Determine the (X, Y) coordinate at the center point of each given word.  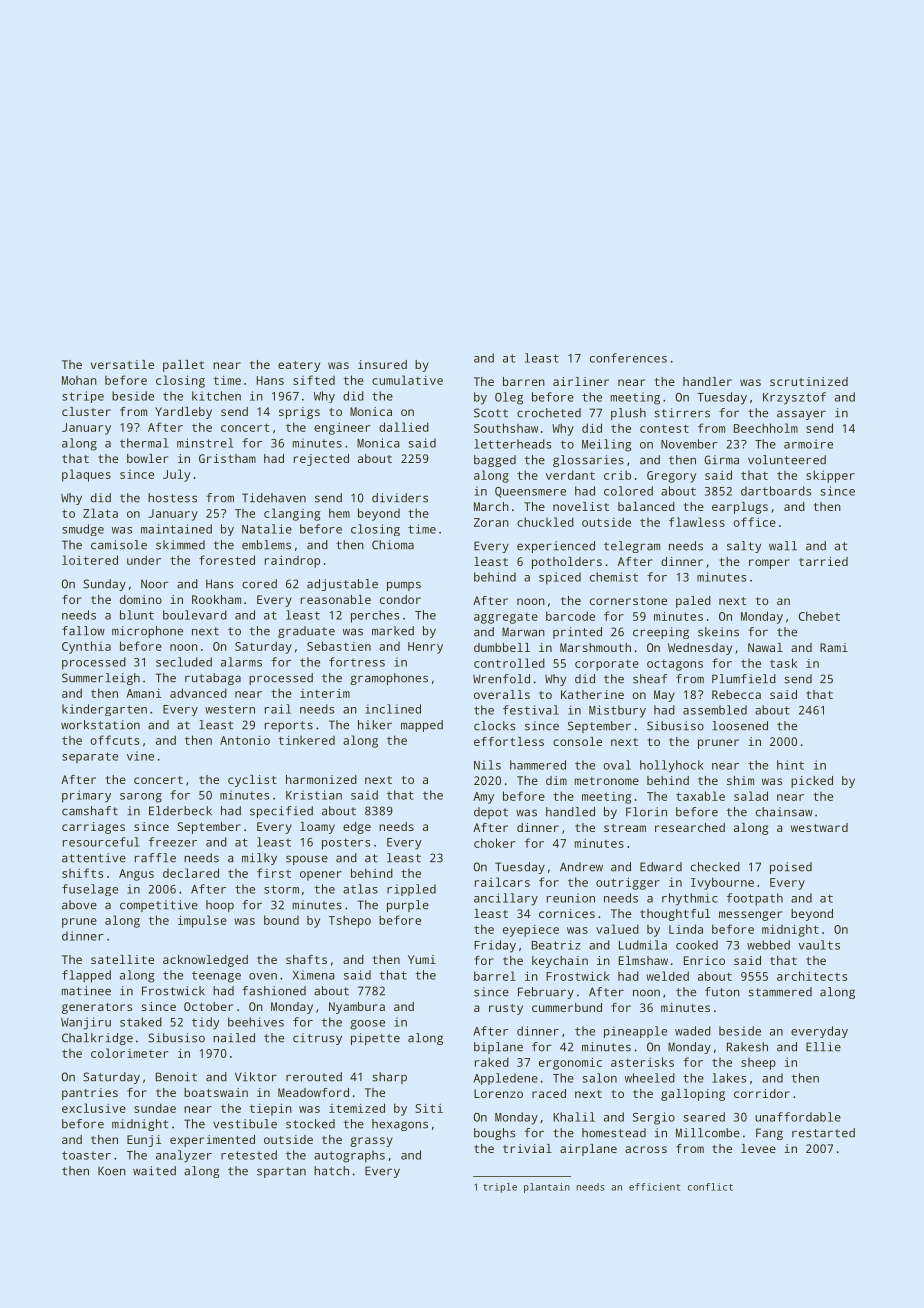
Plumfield (744, 679)
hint (790, 765)
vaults (819, 945)
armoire (808, 444)
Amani (143, 693)
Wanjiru (86, 1023)
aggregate (506, 618)
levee (758, 1148)
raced (549, 1093)
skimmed (180, 545)
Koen (112, 1171)
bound (281, 920)
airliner (581, 381)
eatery (299, 366)
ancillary (506, 899)
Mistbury (617, 711)
